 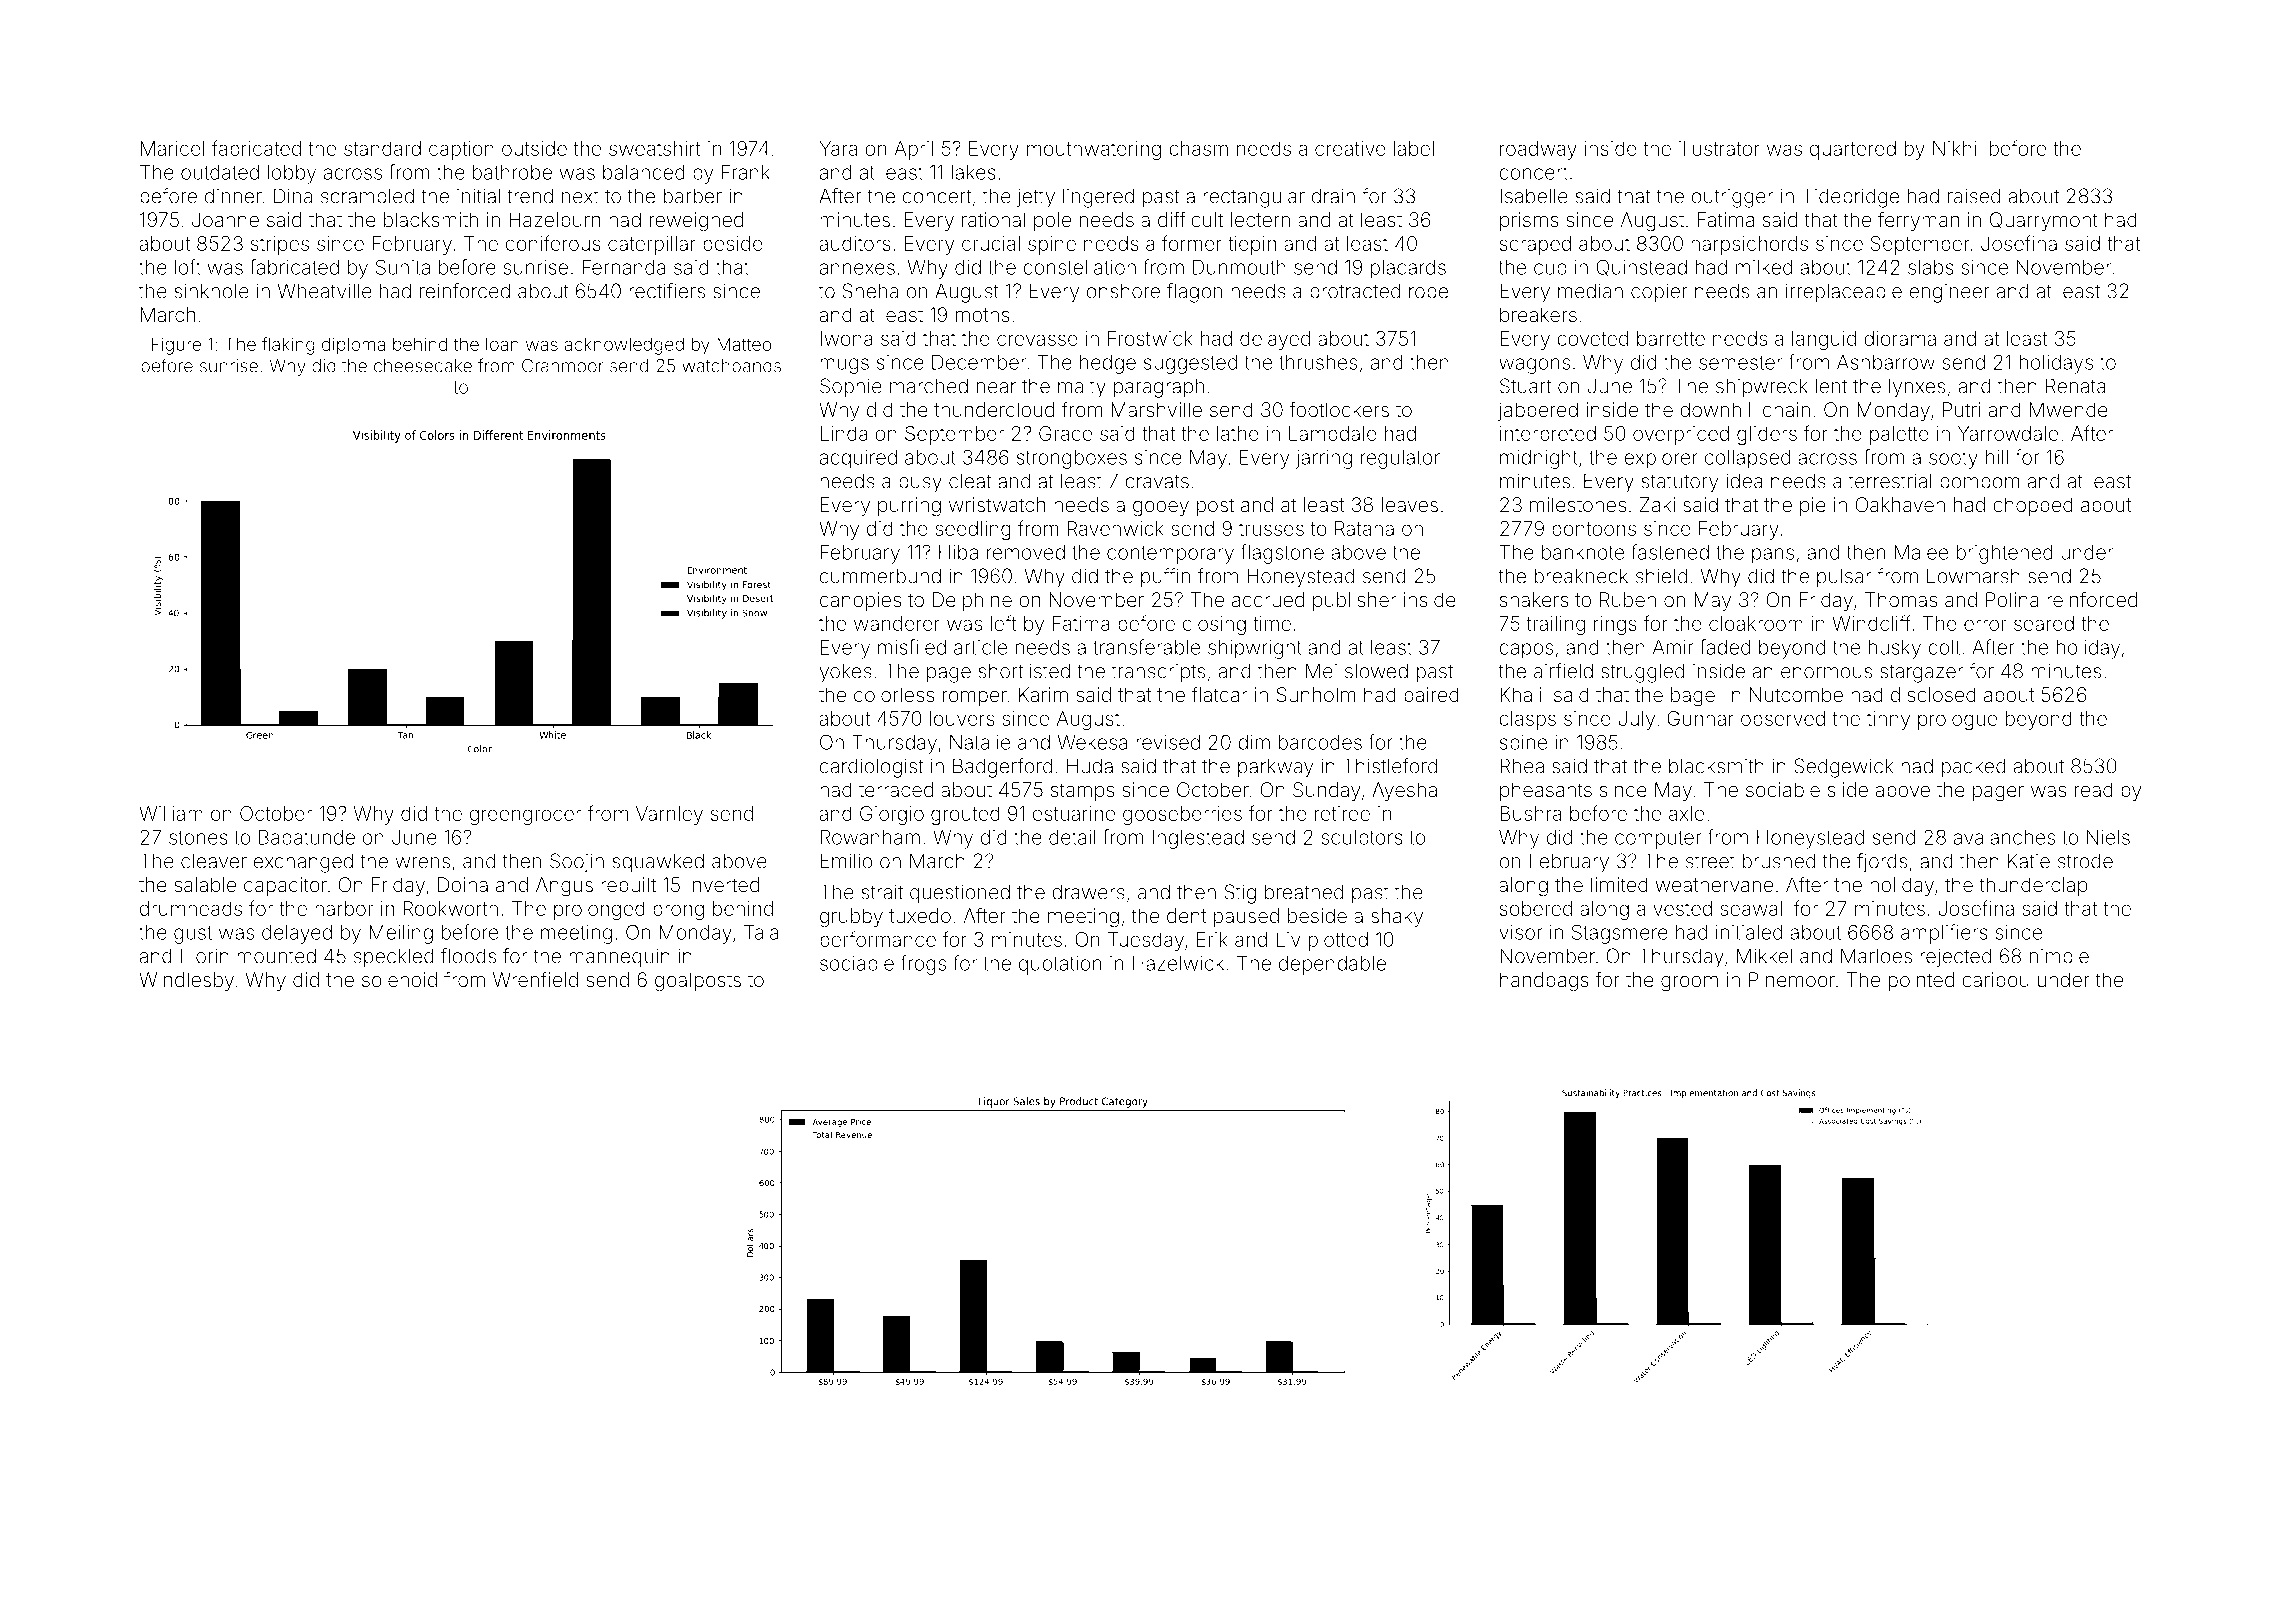 What do you see at coordinates (838, 148) in the screenshot?
I see `Yara` at bounding box center [838, 148].
